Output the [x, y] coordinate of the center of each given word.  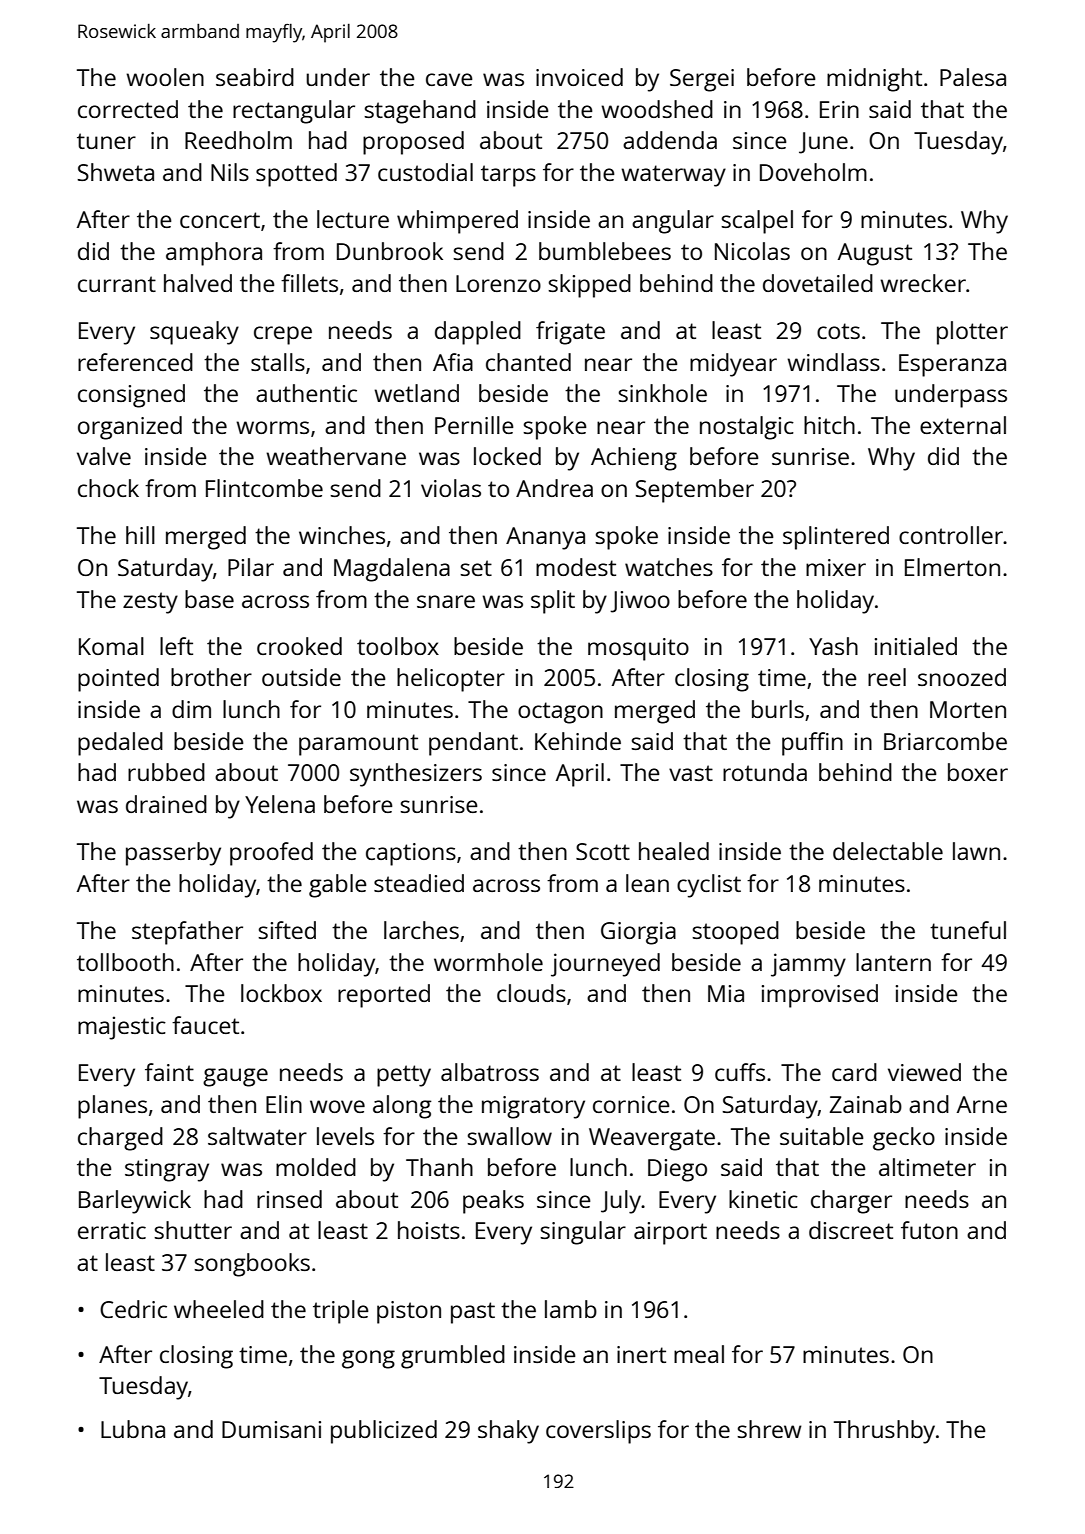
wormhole [488, 962]
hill [140, 535]
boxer [978, 772]
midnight [874, 80]
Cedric [133, 1309]
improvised [820, 996]
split [553, 602]
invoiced [579, 77]
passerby [173, 854]
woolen [165, 77]
